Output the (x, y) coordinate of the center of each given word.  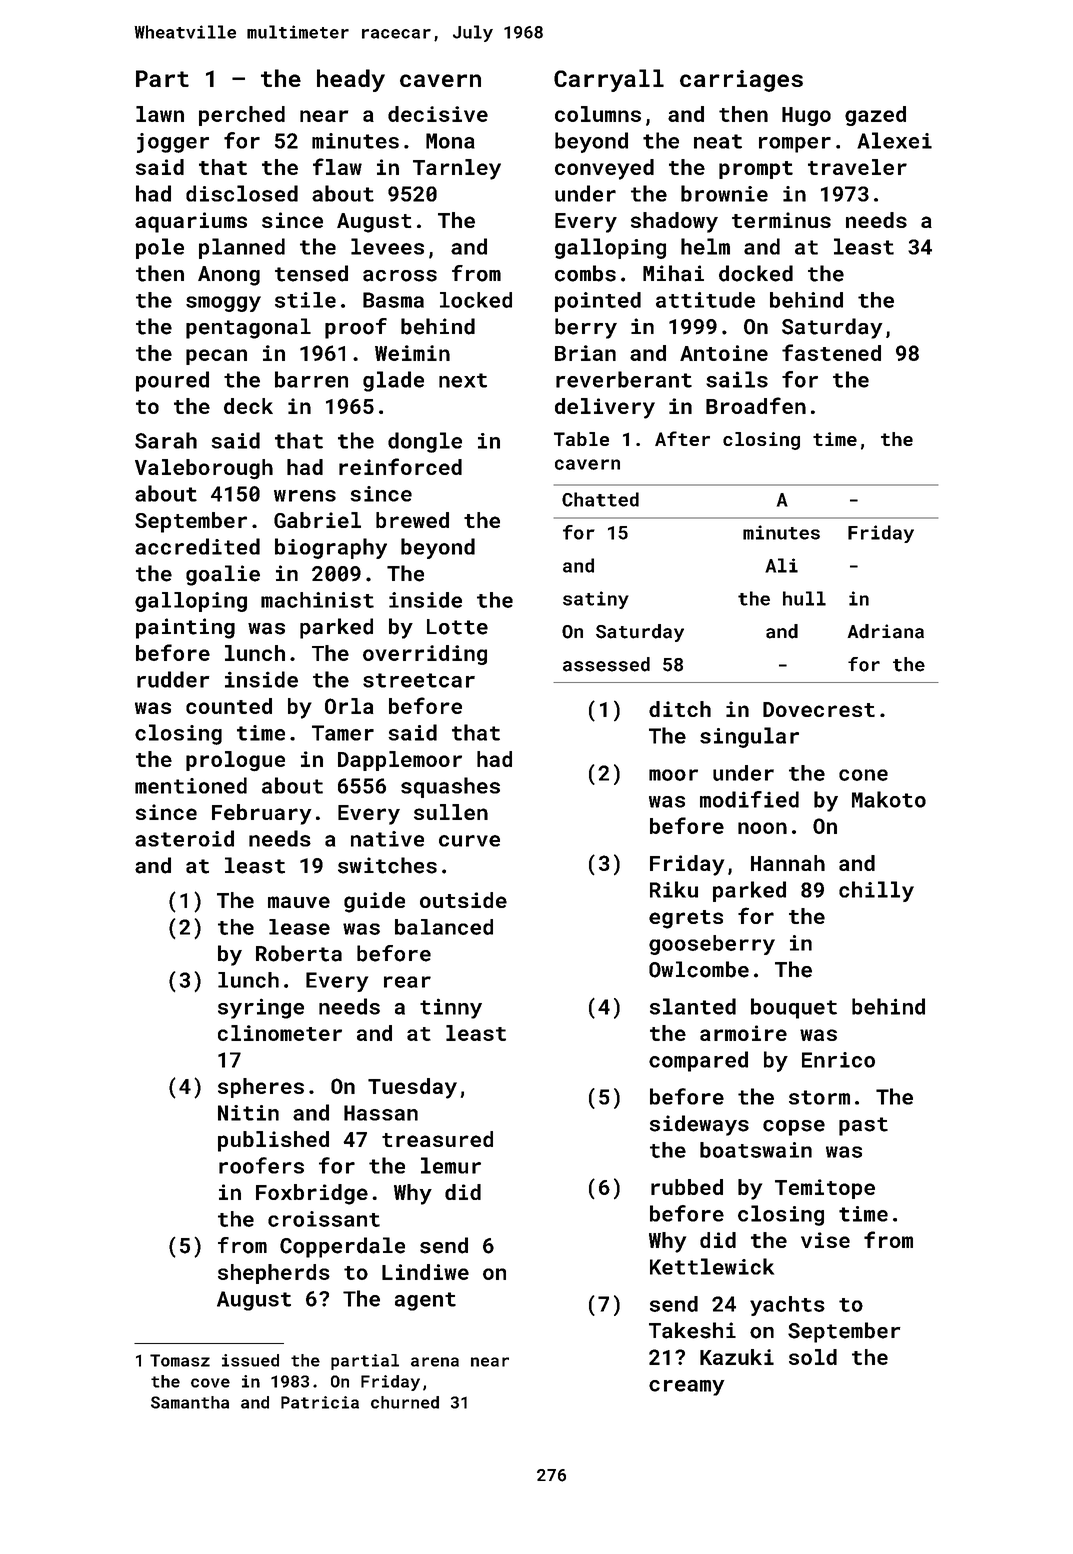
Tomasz (180, 1360)
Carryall (609, 80)
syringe (261, 1008)
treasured (437, 1139)
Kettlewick (712, 1266)
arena (435, 1362)
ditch (680, 709)
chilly (876, 891)
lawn (160, 114)
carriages (741, 81)
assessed (606, 664)
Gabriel (317, 520)
